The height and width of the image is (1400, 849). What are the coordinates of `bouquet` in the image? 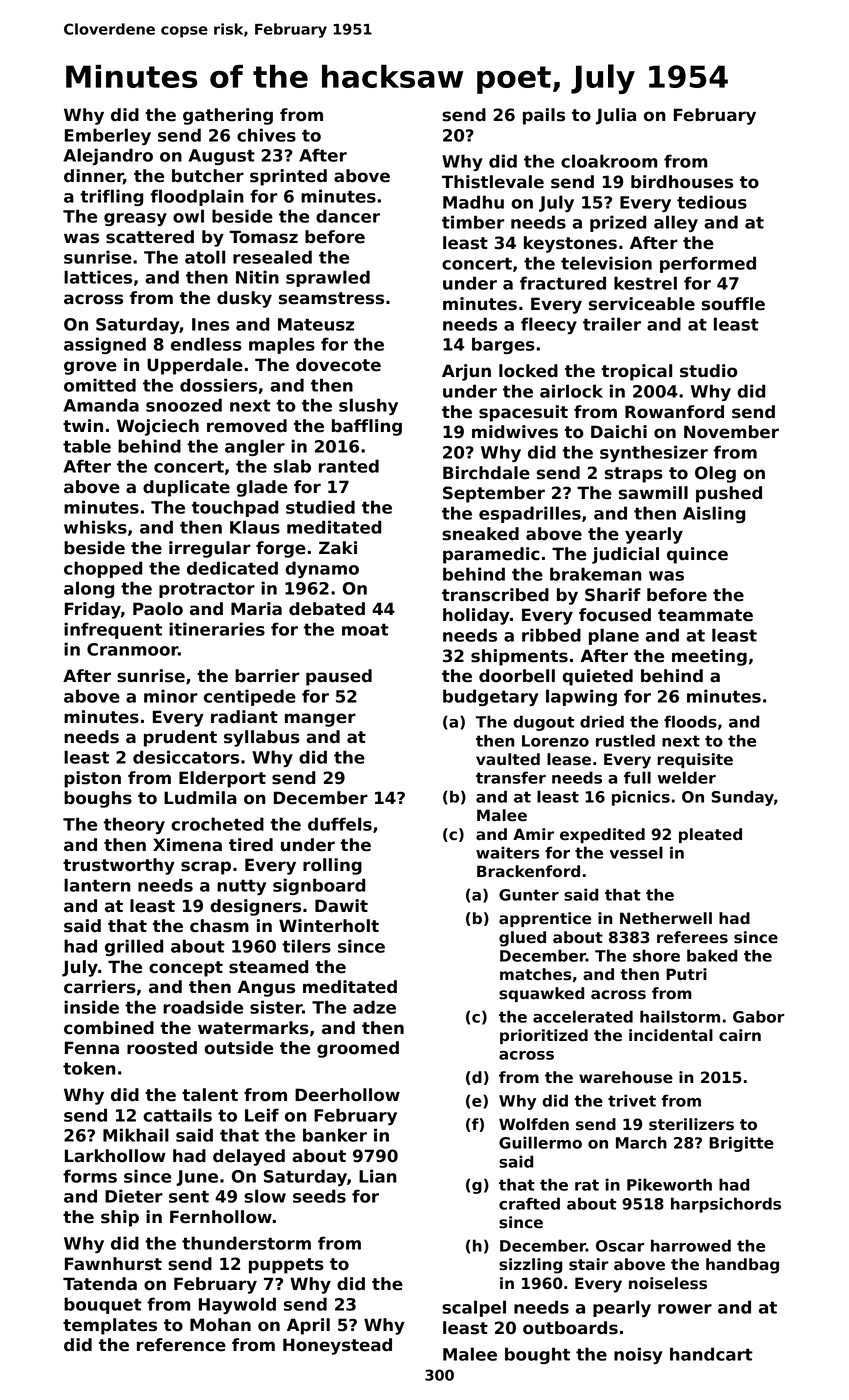 It's located at (103, 1305).
